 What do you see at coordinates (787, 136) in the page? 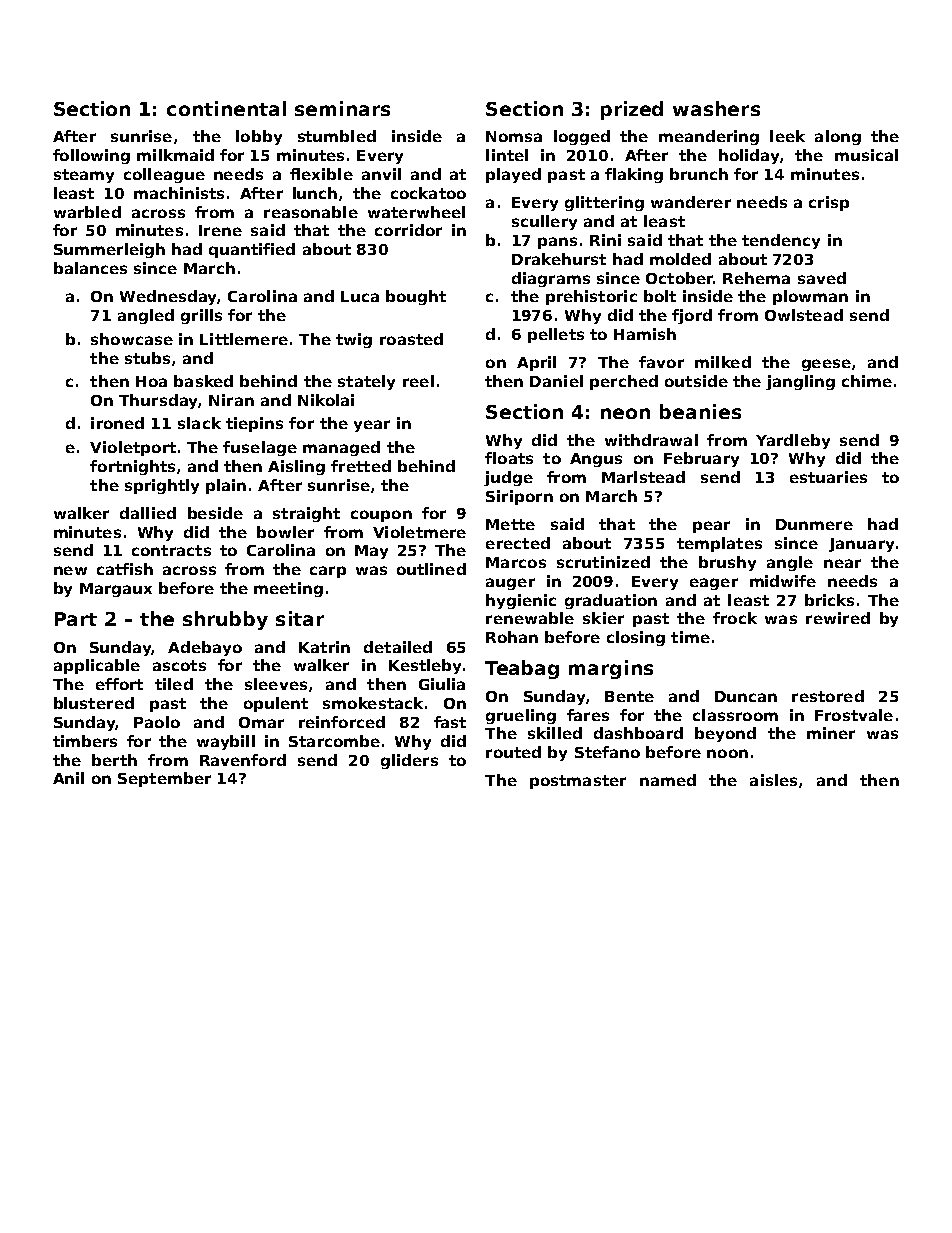
I see `leek` at bounding box center [787, 136].
